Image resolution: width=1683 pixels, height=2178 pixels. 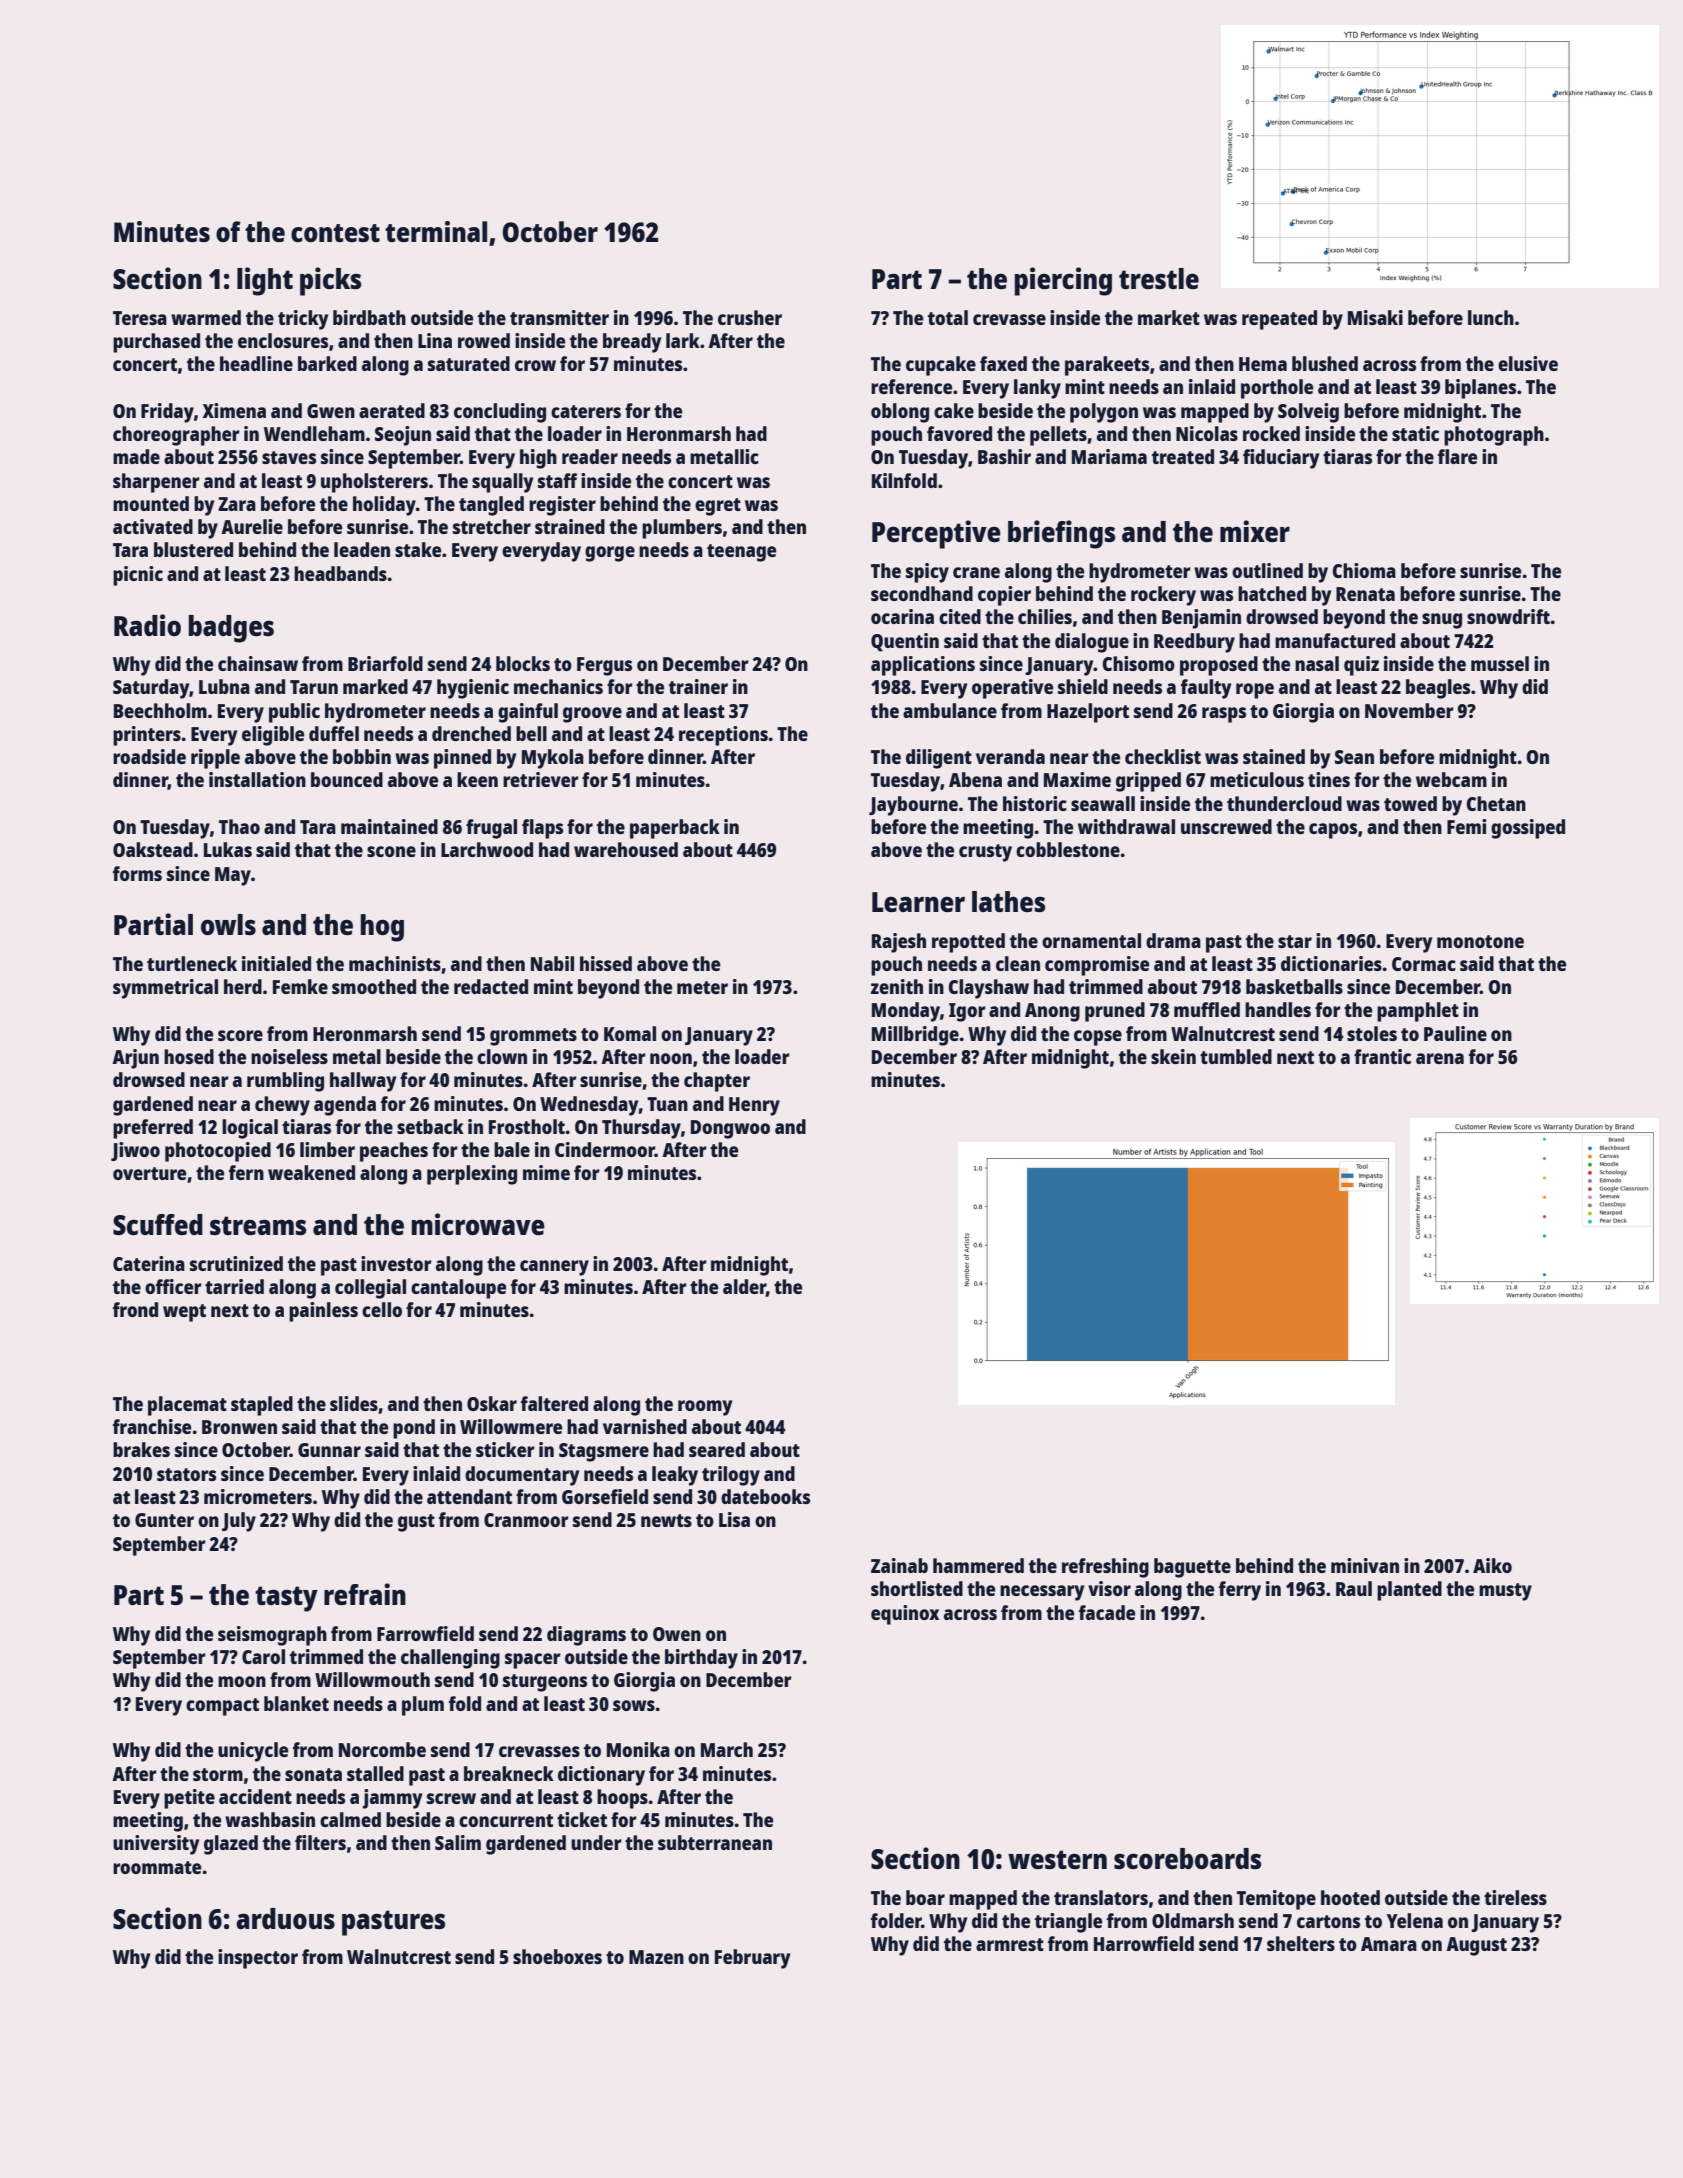 I want to click on crusher, so click(x=750, y=317).
